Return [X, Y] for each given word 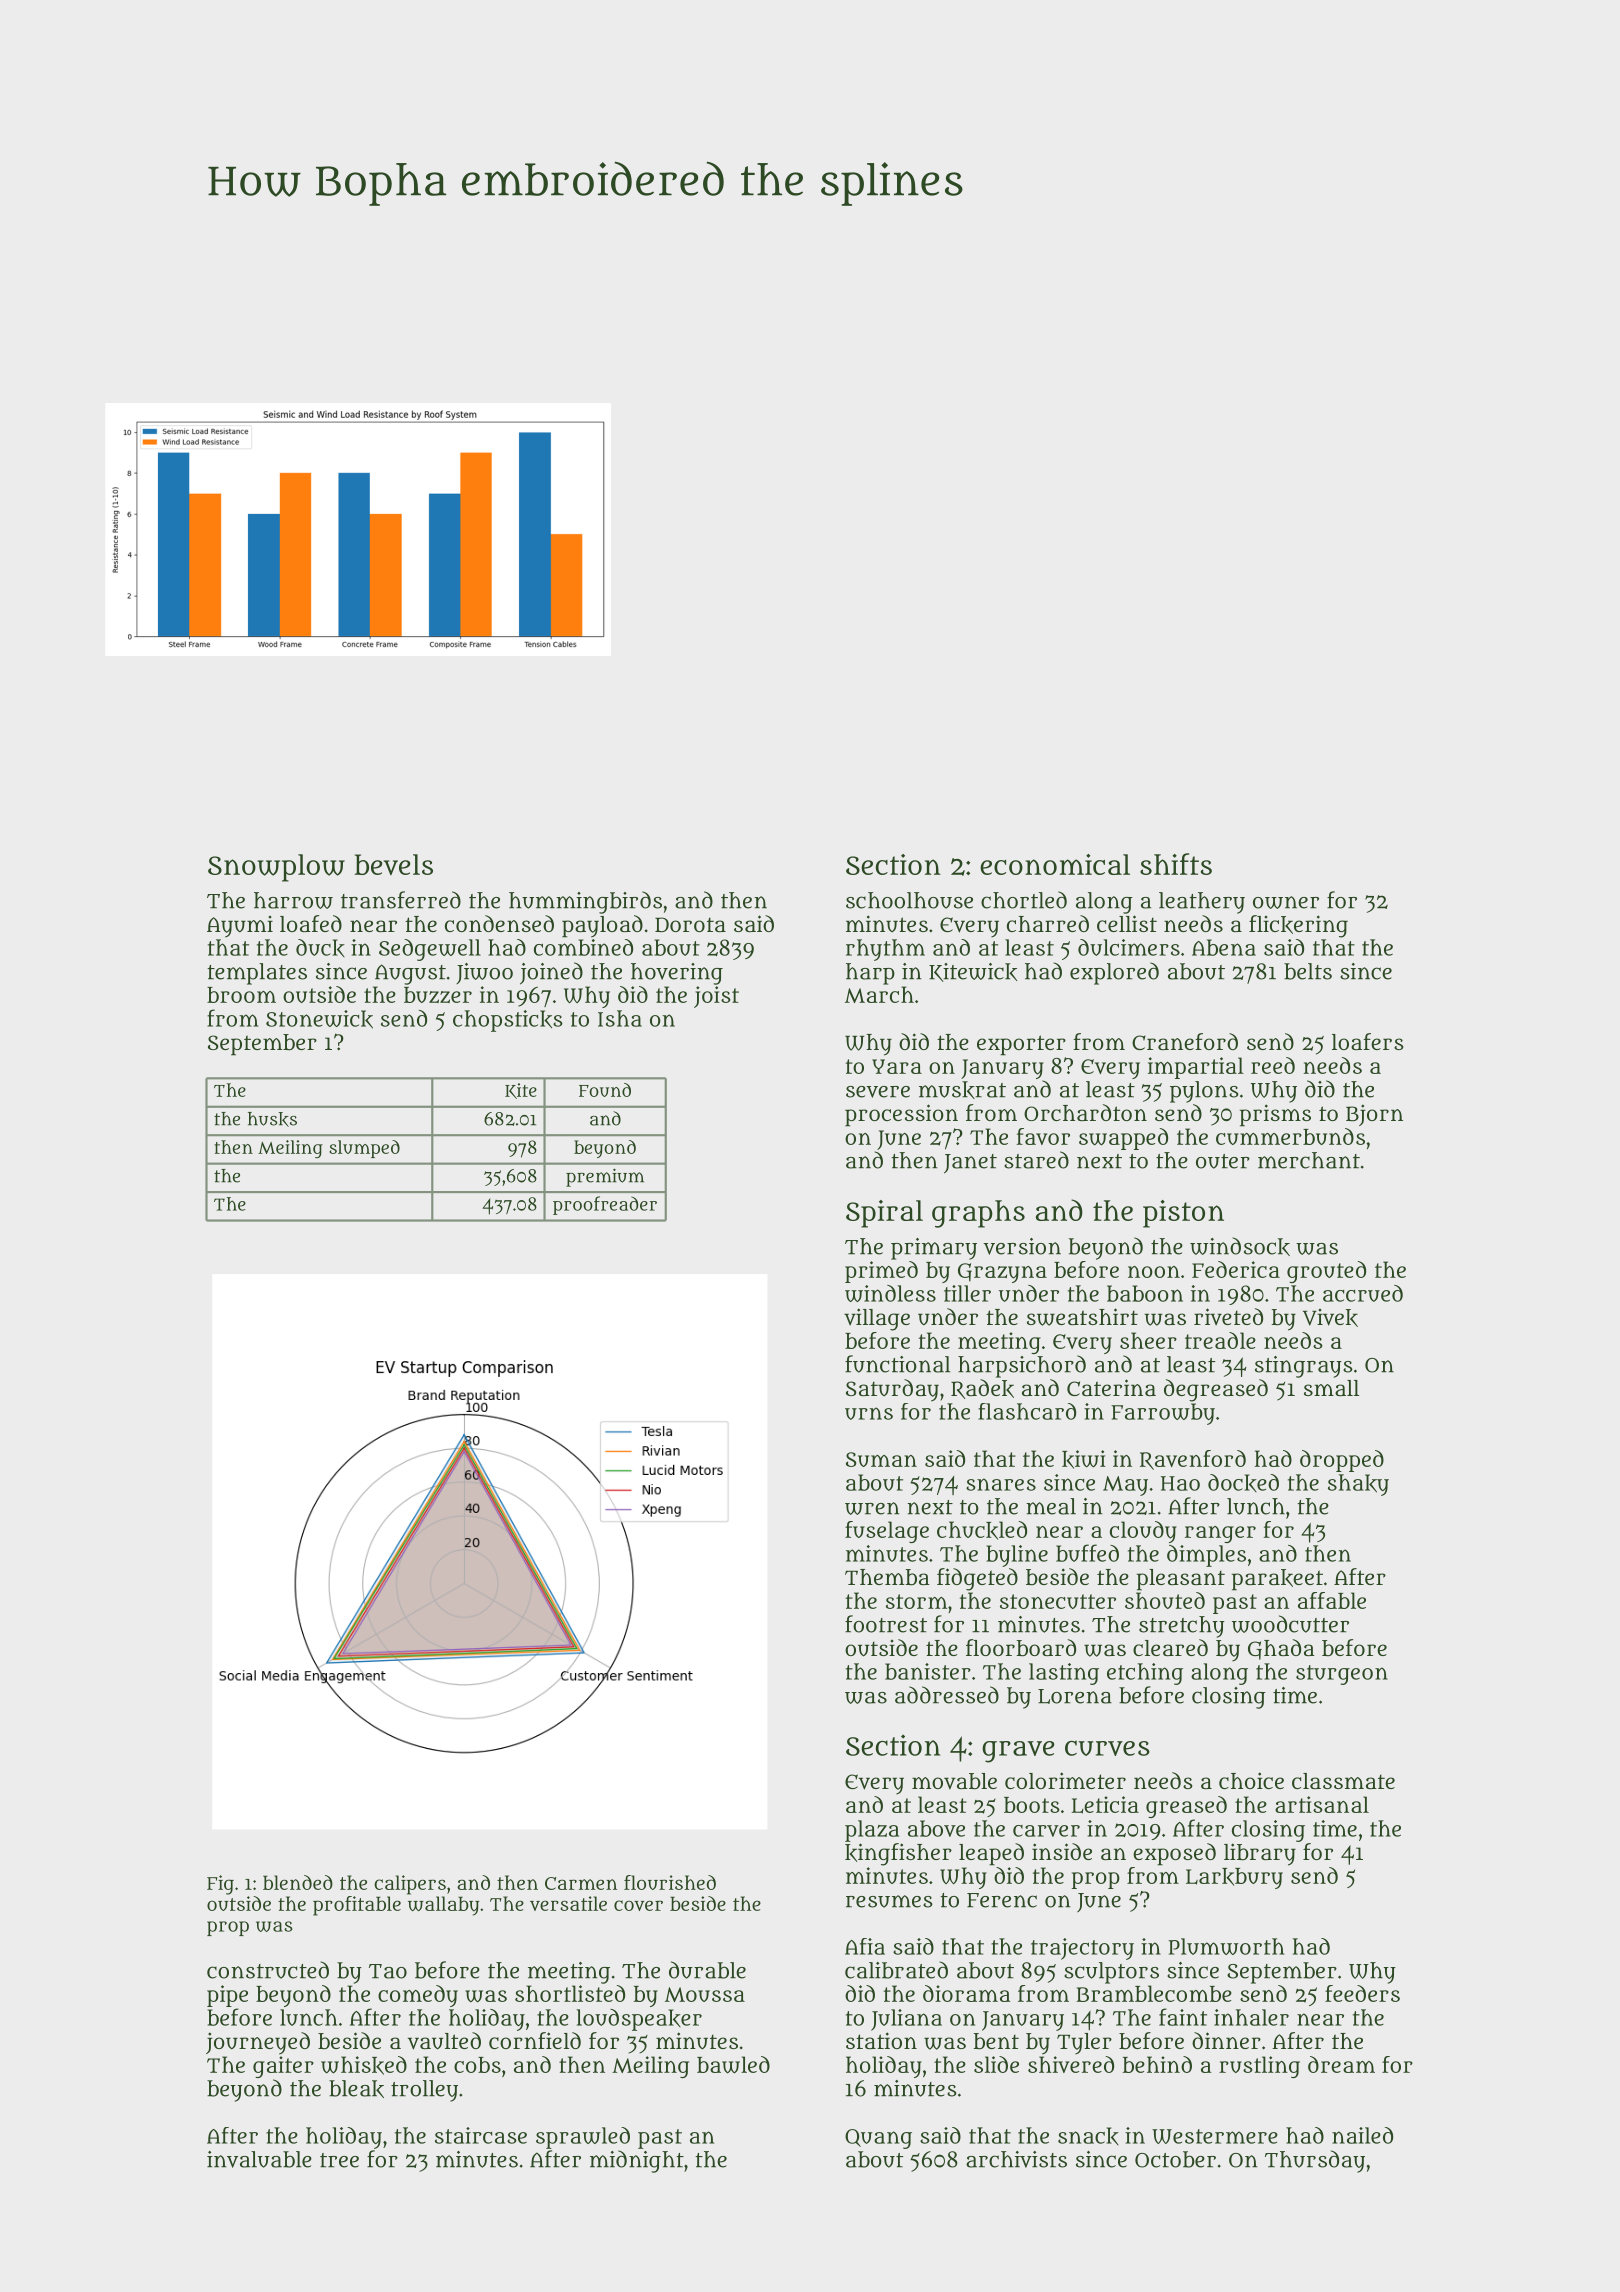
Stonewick [319, 1019]
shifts [1176, 864]
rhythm [885, 950]
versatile [568, 1903]
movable [954, 1781]
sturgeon [1342, 1675]
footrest [886, 1624]
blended [298, 1882]
